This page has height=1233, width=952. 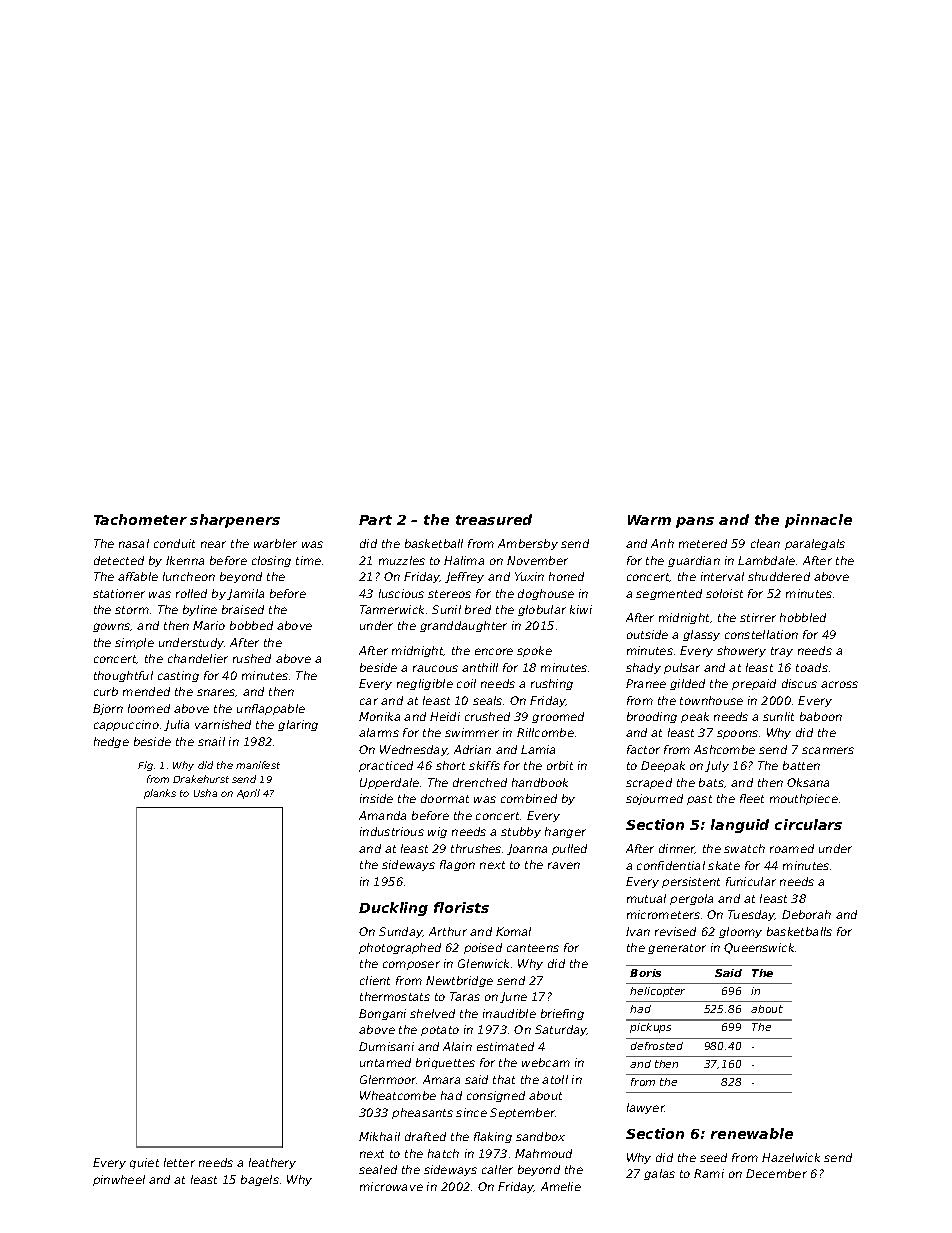 I want to click on affable, so click(x=138, y=576).
